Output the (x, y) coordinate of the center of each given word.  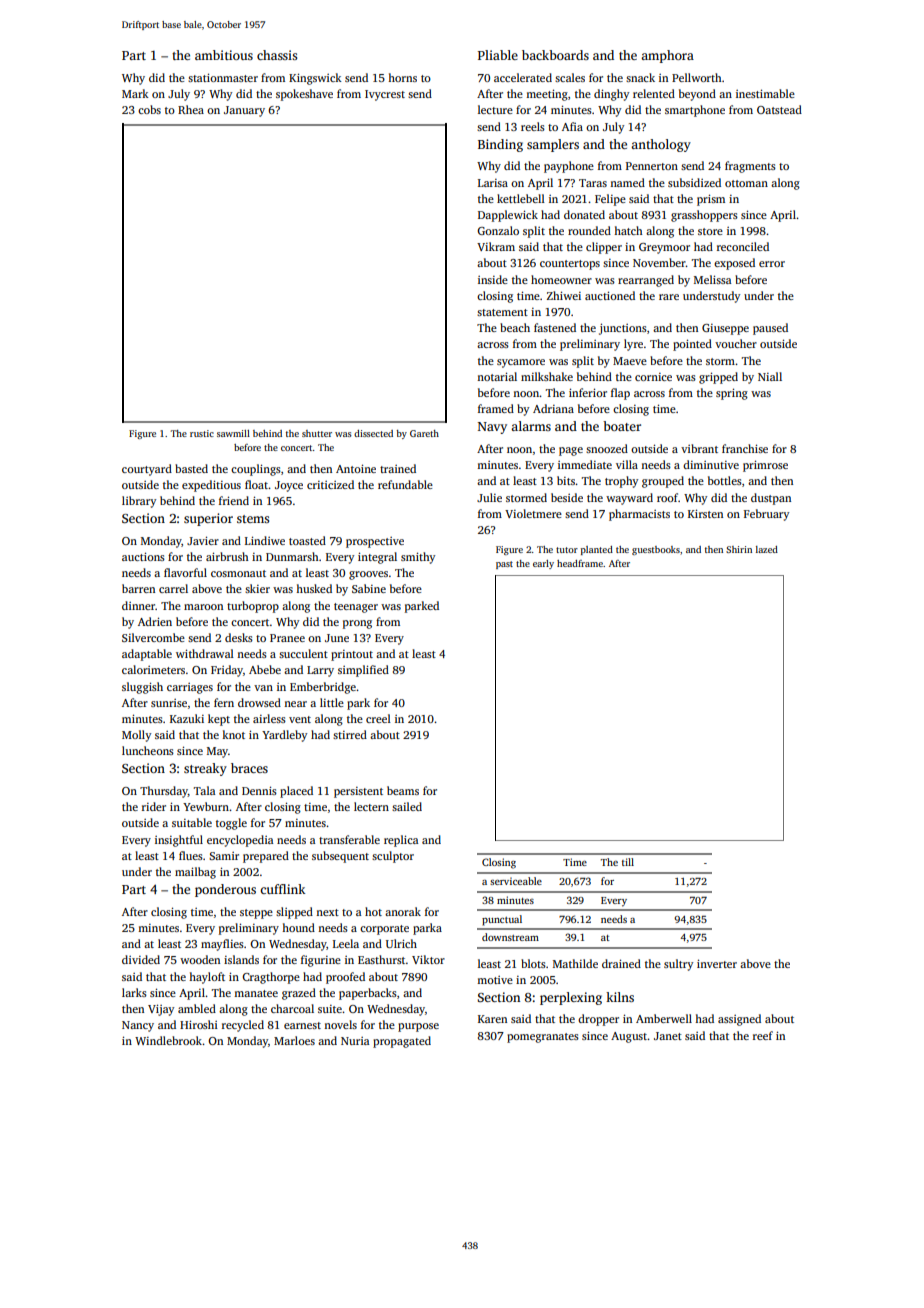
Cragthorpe (271, 978)
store (710, 231)
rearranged (646, 281)
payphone (569, 167)
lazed (767, 549)
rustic (202, 433)
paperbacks (368, 994)
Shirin (739, 549)
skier (257, 588)
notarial (497, 376)
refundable (405, 484)
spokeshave (304, 95)
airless (269, 718)
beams (403, 790)
